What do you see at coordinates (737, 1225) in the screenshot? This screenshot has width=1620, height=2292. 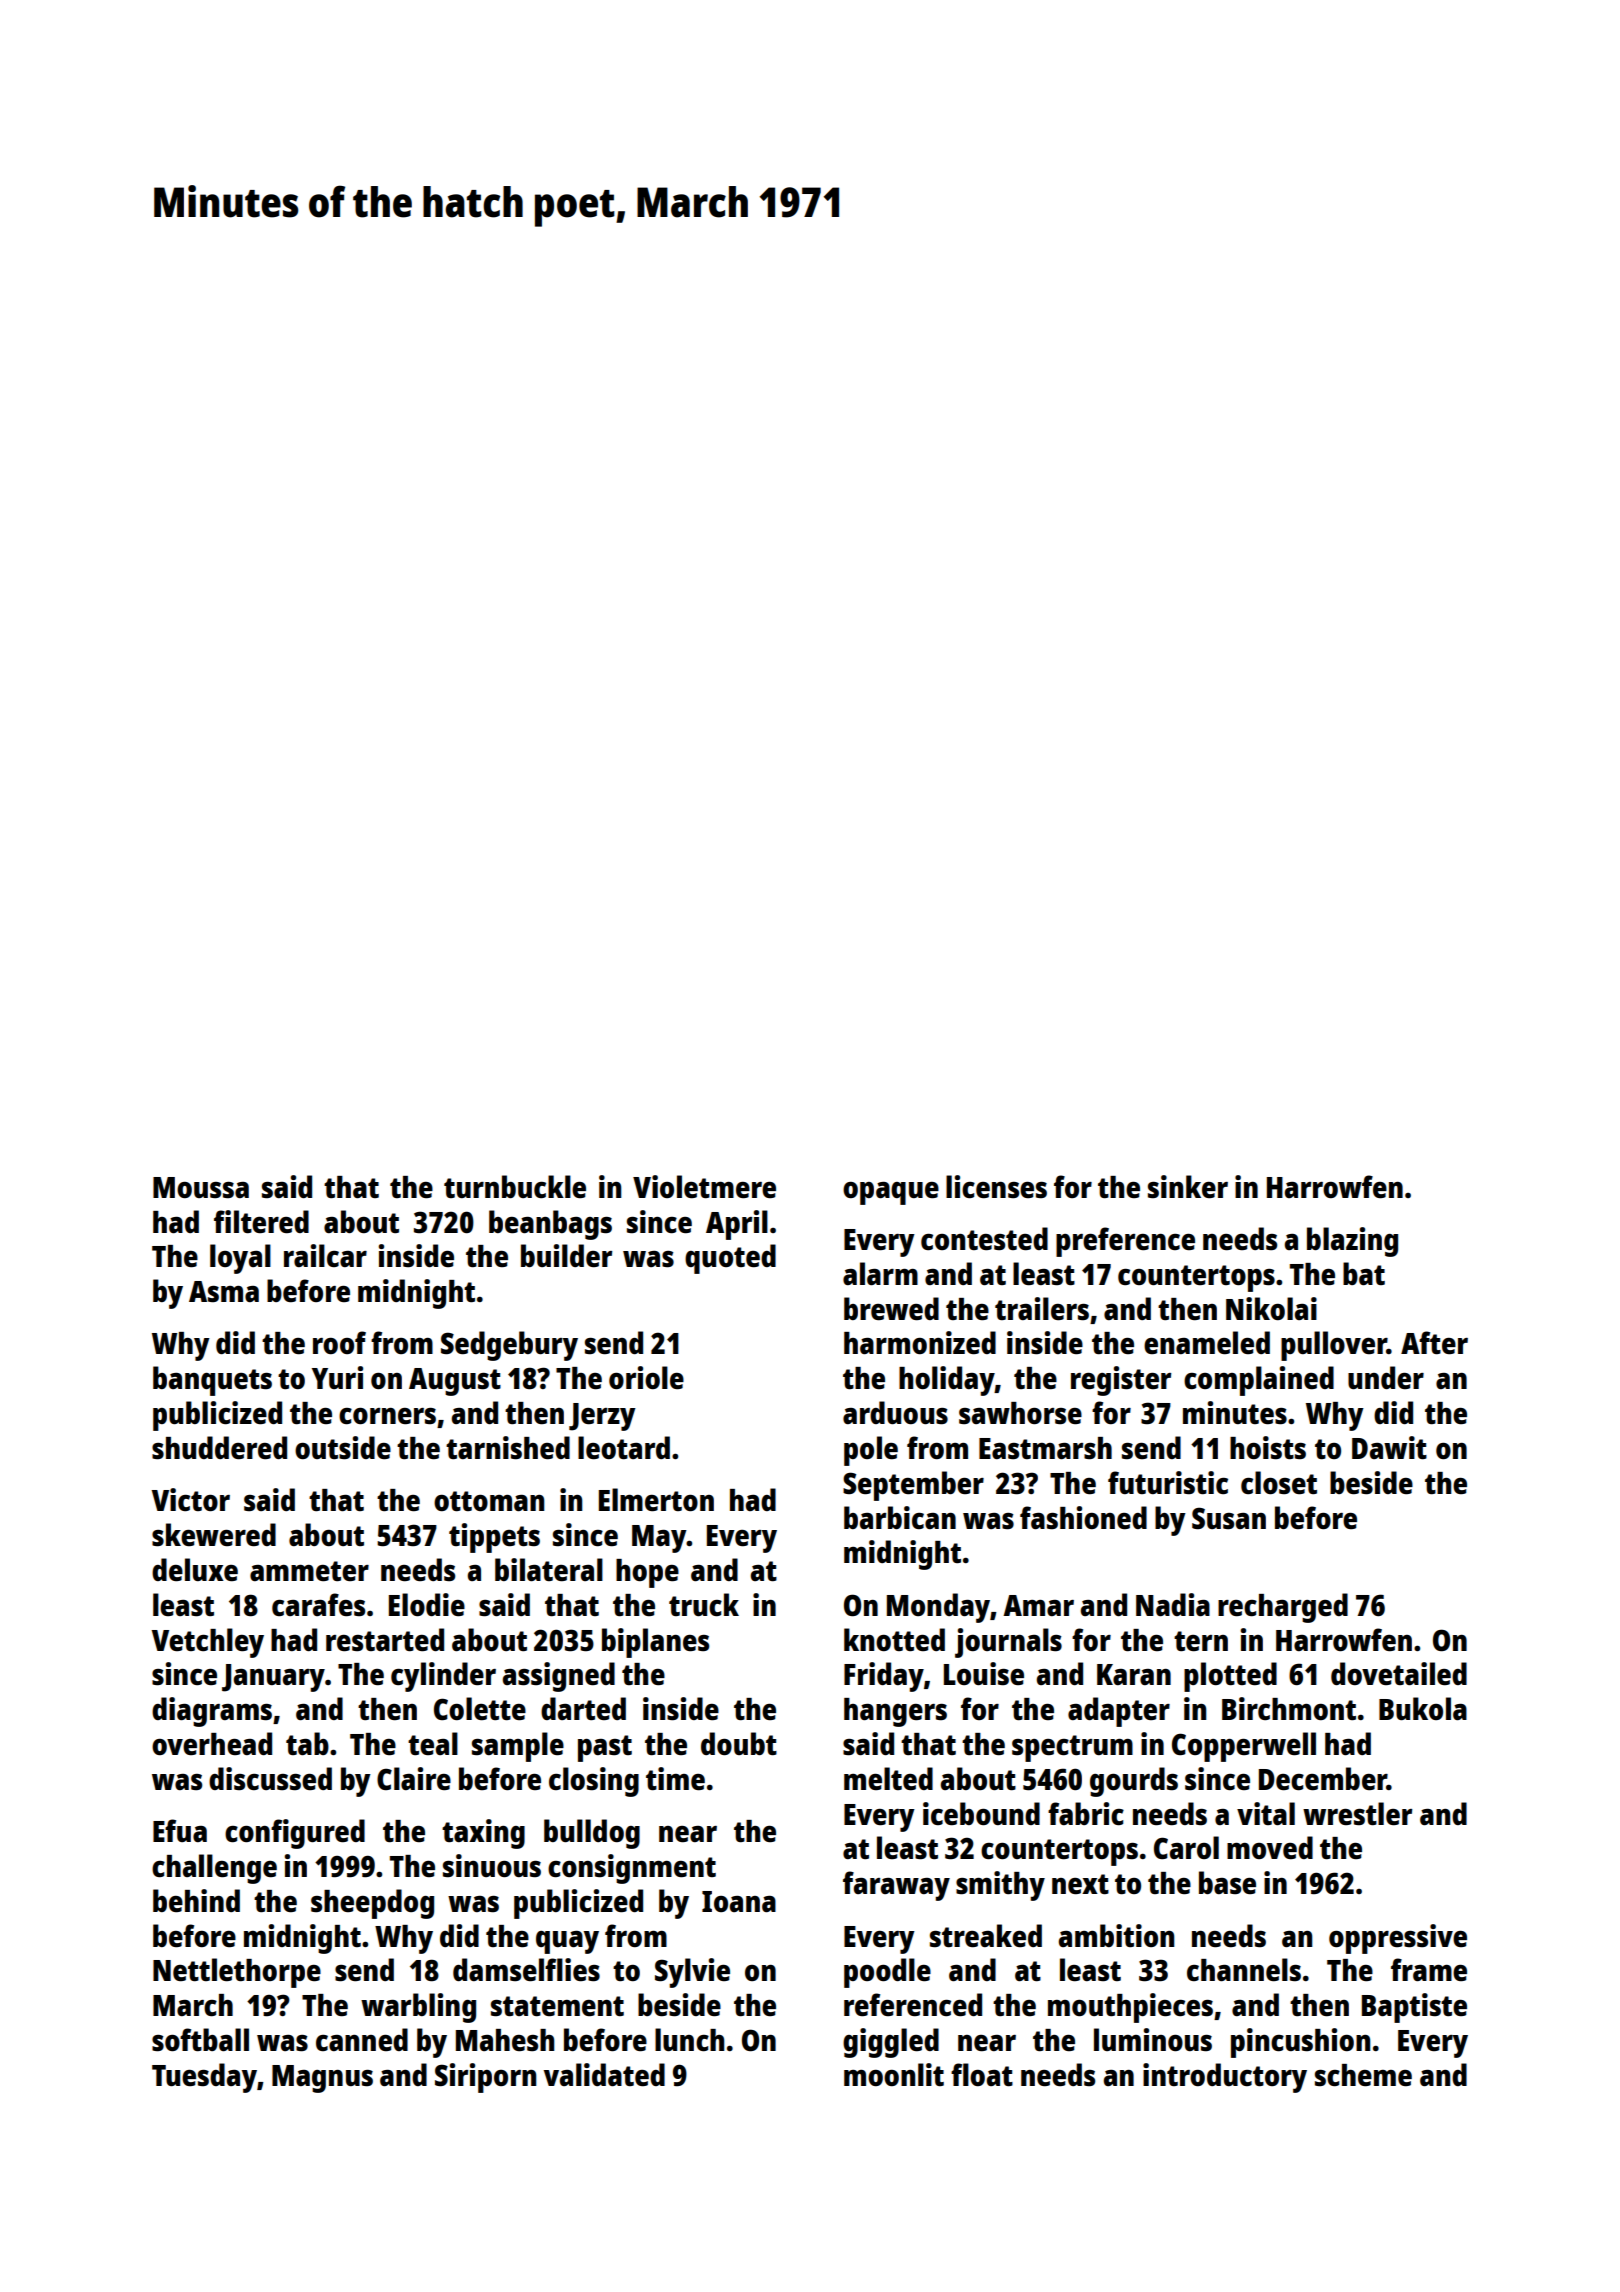 I see `April` at bounding box center [737, 1225].
